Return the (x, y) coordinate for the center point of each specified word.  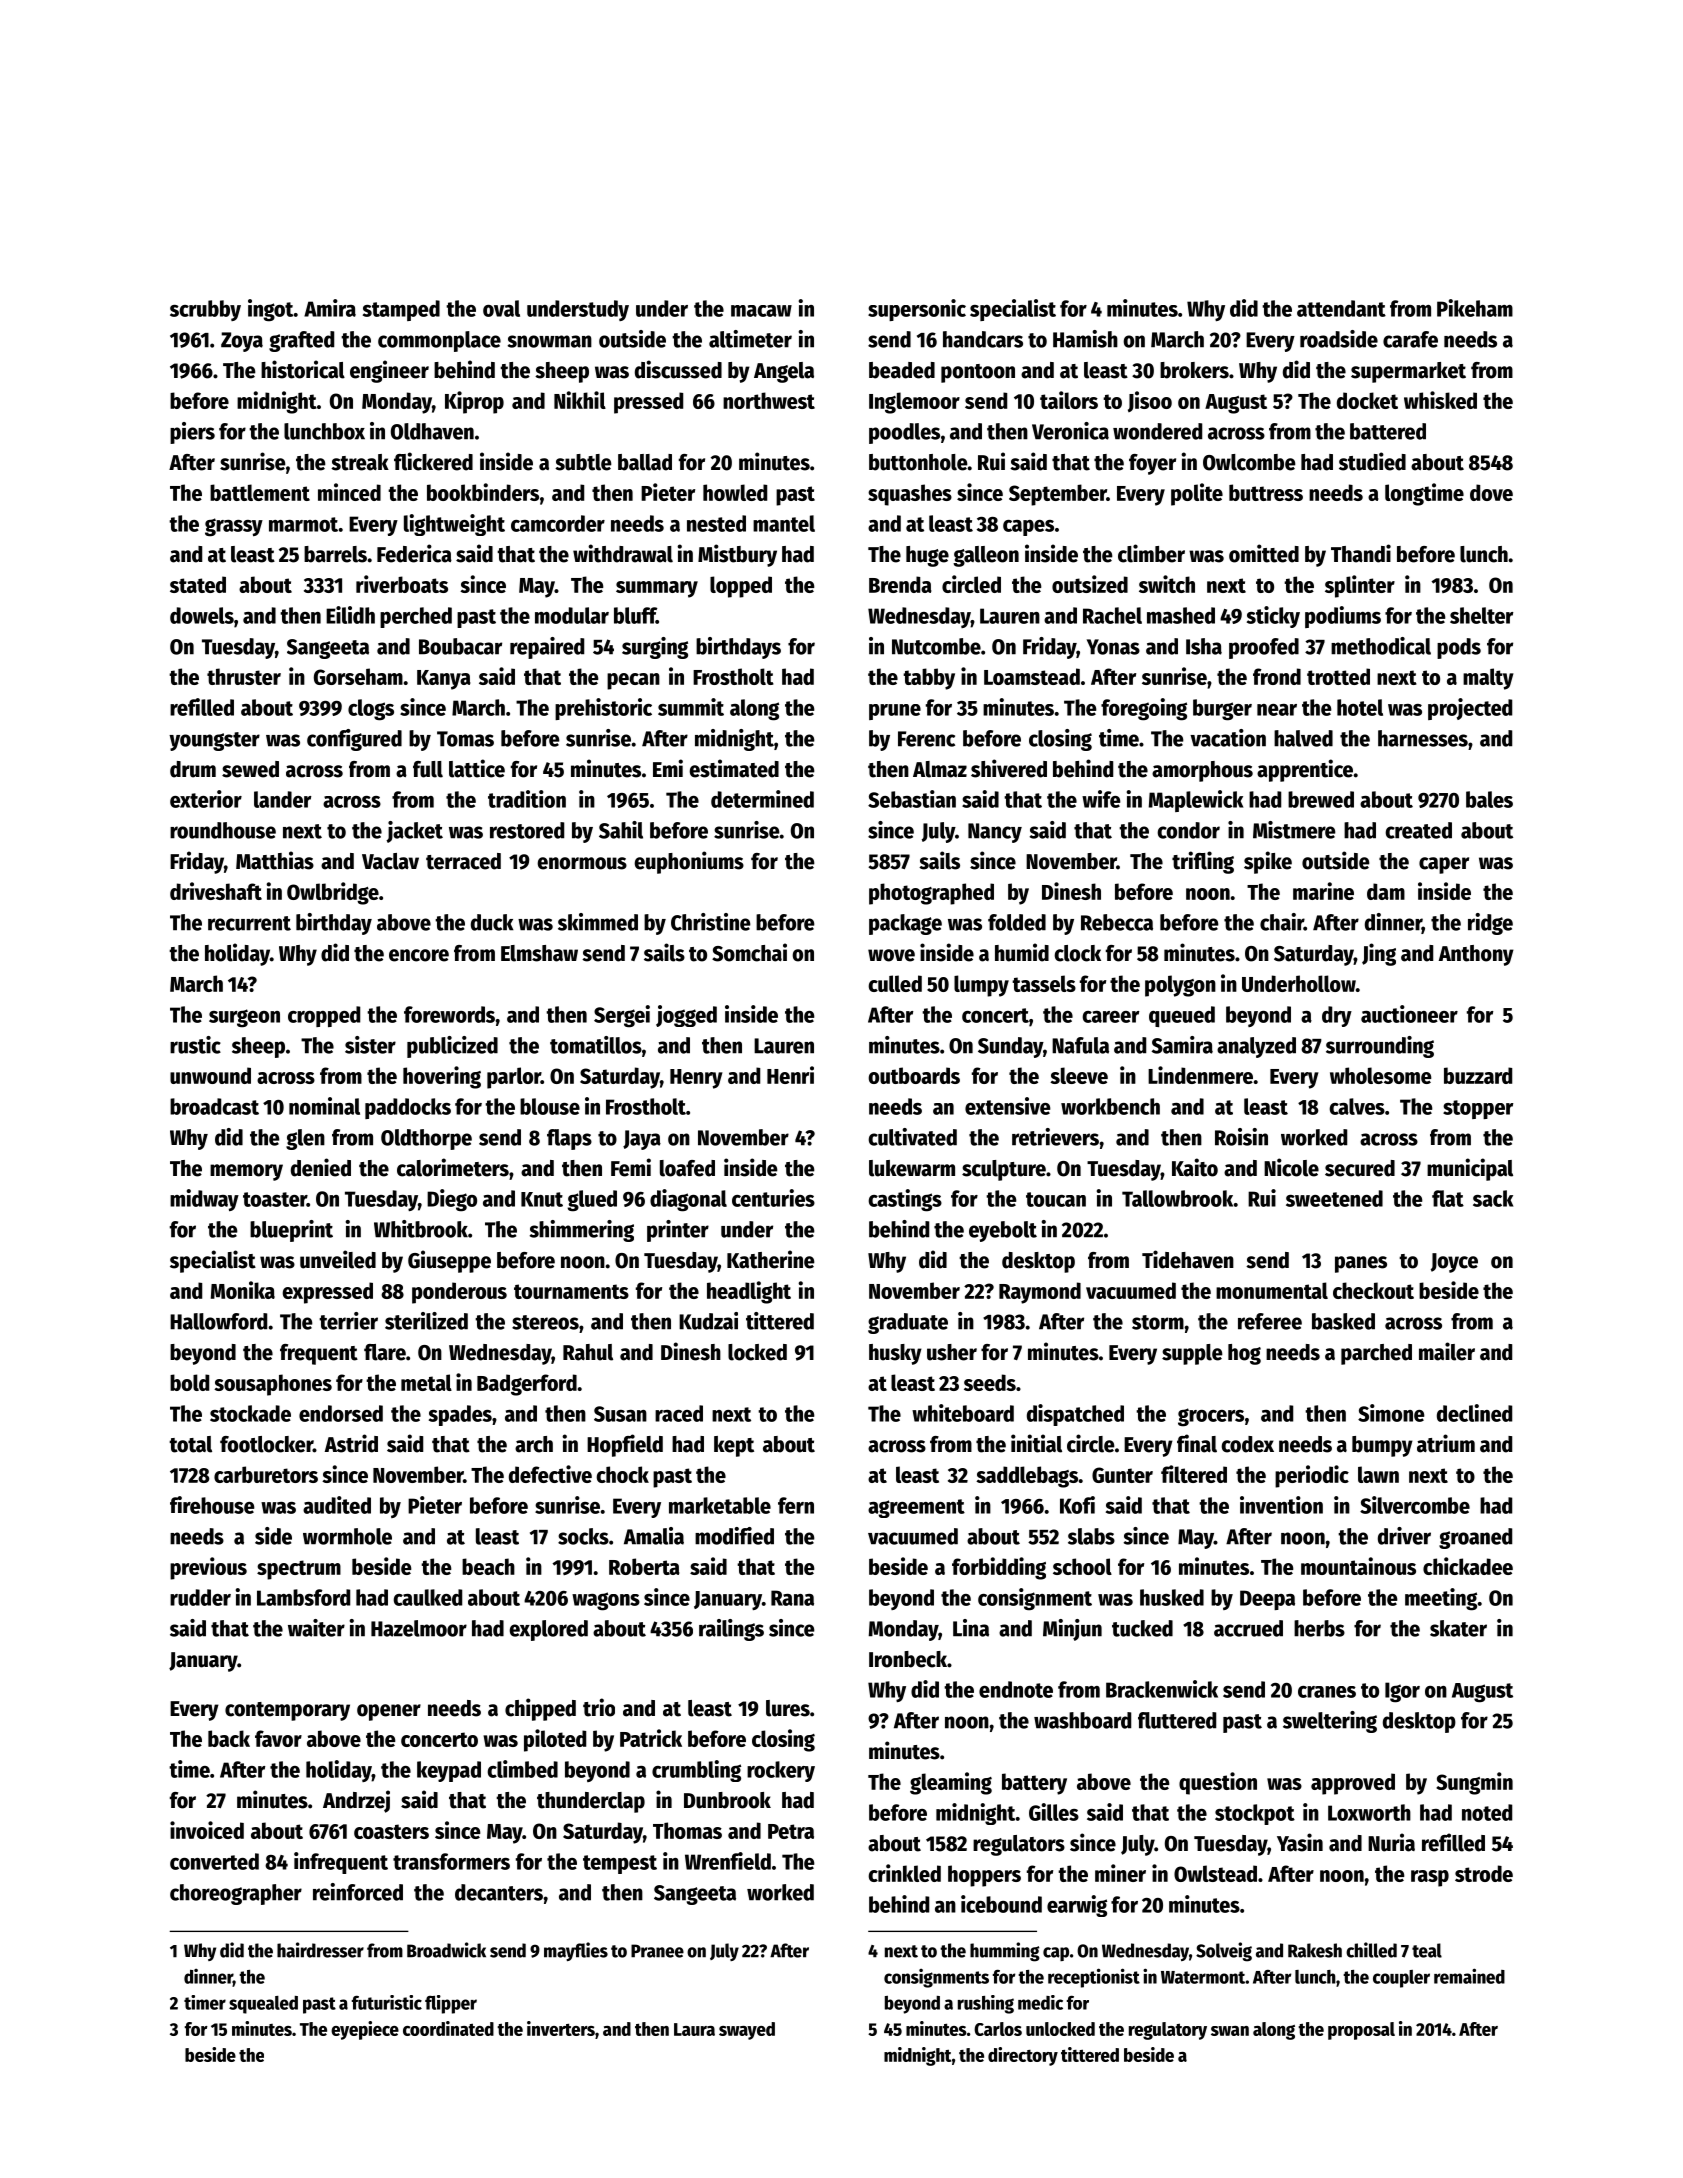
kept (734, 1446)
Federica (414, 553)
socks (583, 1536)
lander (282, 799)
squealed (263, 2005)
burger (1222, 710)
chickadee (1468, 1566)
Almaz (940, 769)
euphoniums (689, 862)
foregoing (1144, 709)
